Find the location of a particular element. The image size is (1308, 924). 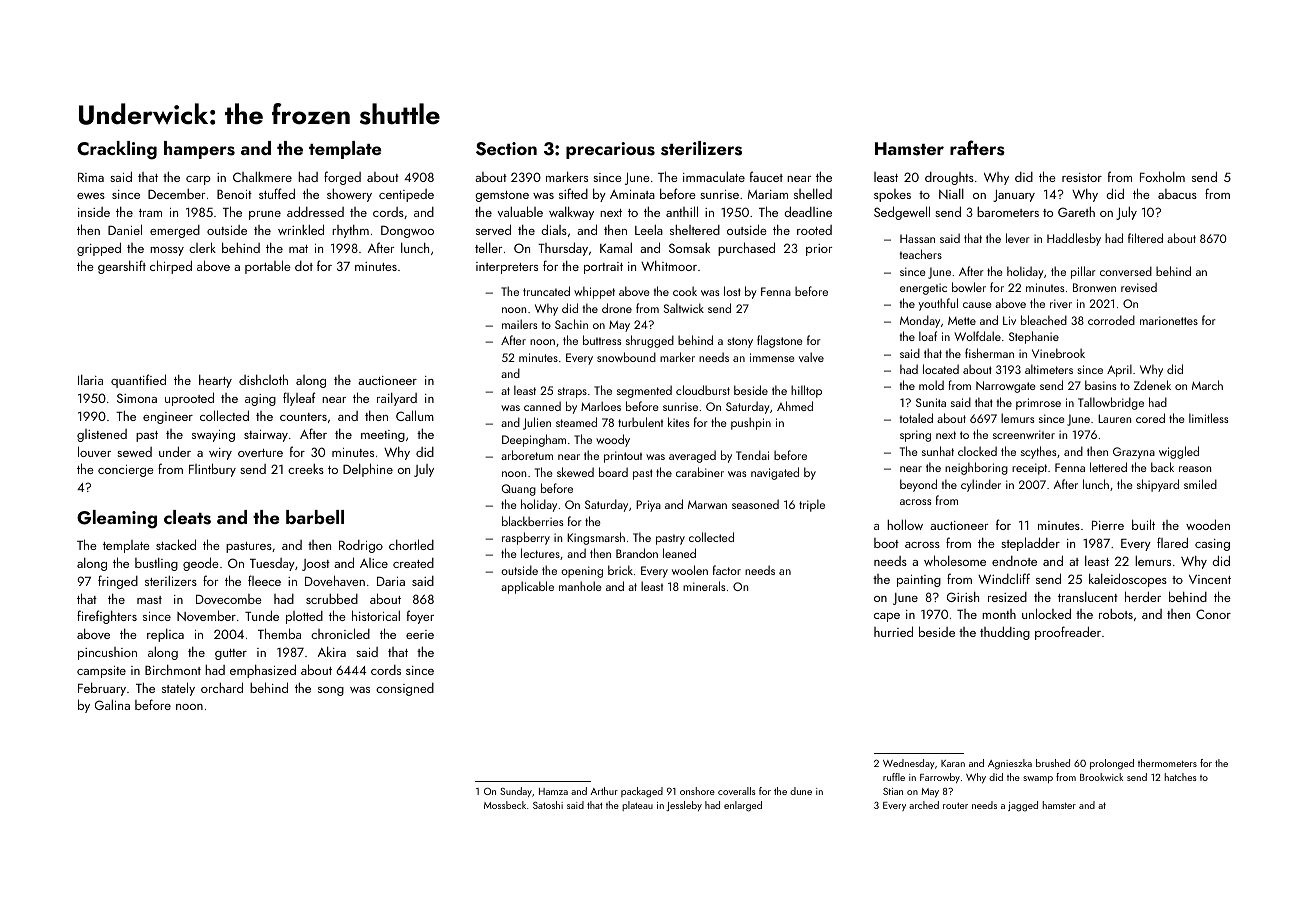

dishcloth is located at coordinates (263, 379).
